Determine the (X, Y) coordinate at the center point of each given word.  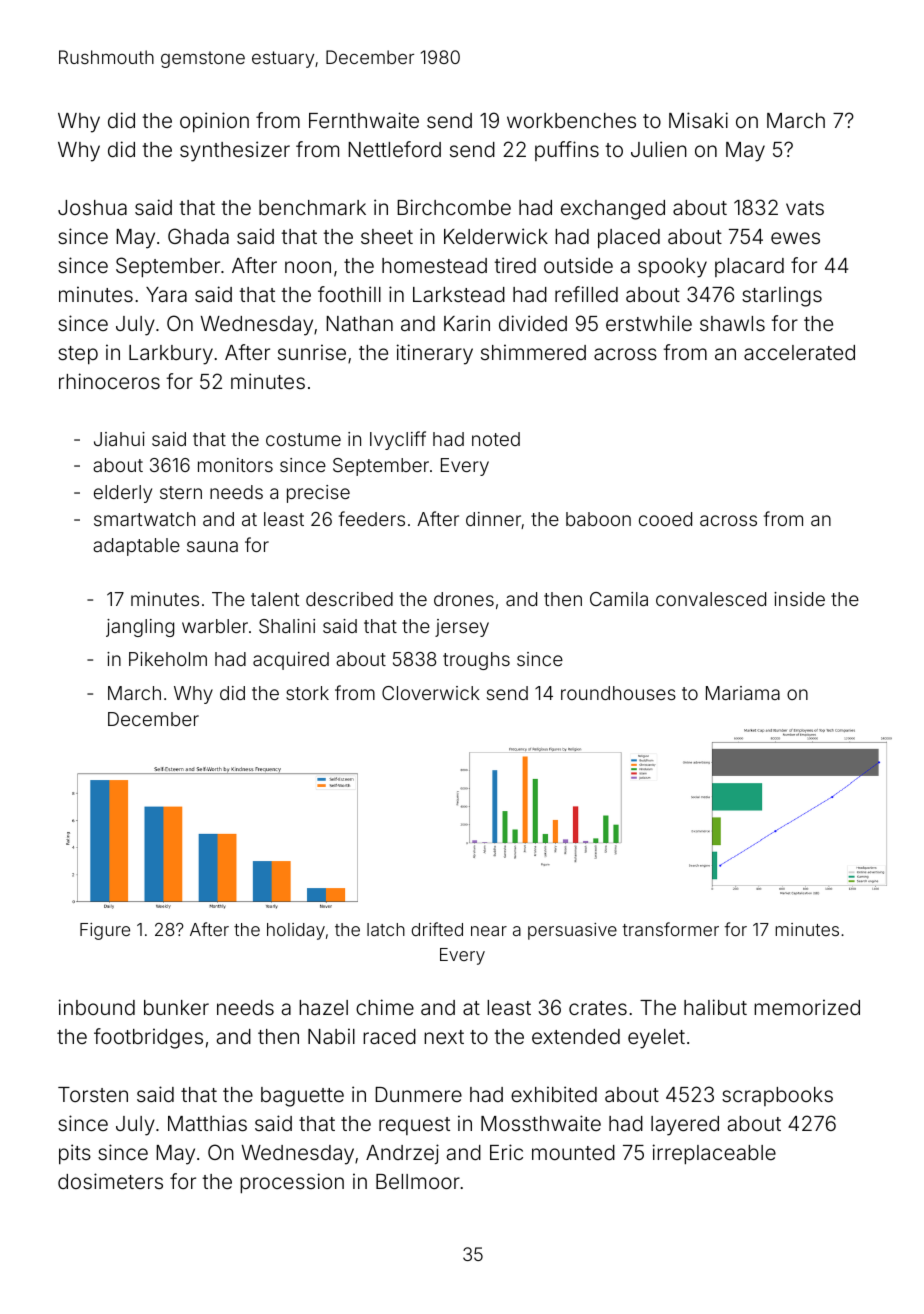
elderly (123, 494)
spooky (672, 268)
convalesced (711, 599)
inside (799, 599)
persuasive (572, 931)
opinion (214, 122)
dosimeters (110, 1181)
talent (275, 599)
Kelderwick (496, 236)
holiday (296, 931)
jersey (462, 628)
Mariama (743, 693)
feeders (372, 518)
